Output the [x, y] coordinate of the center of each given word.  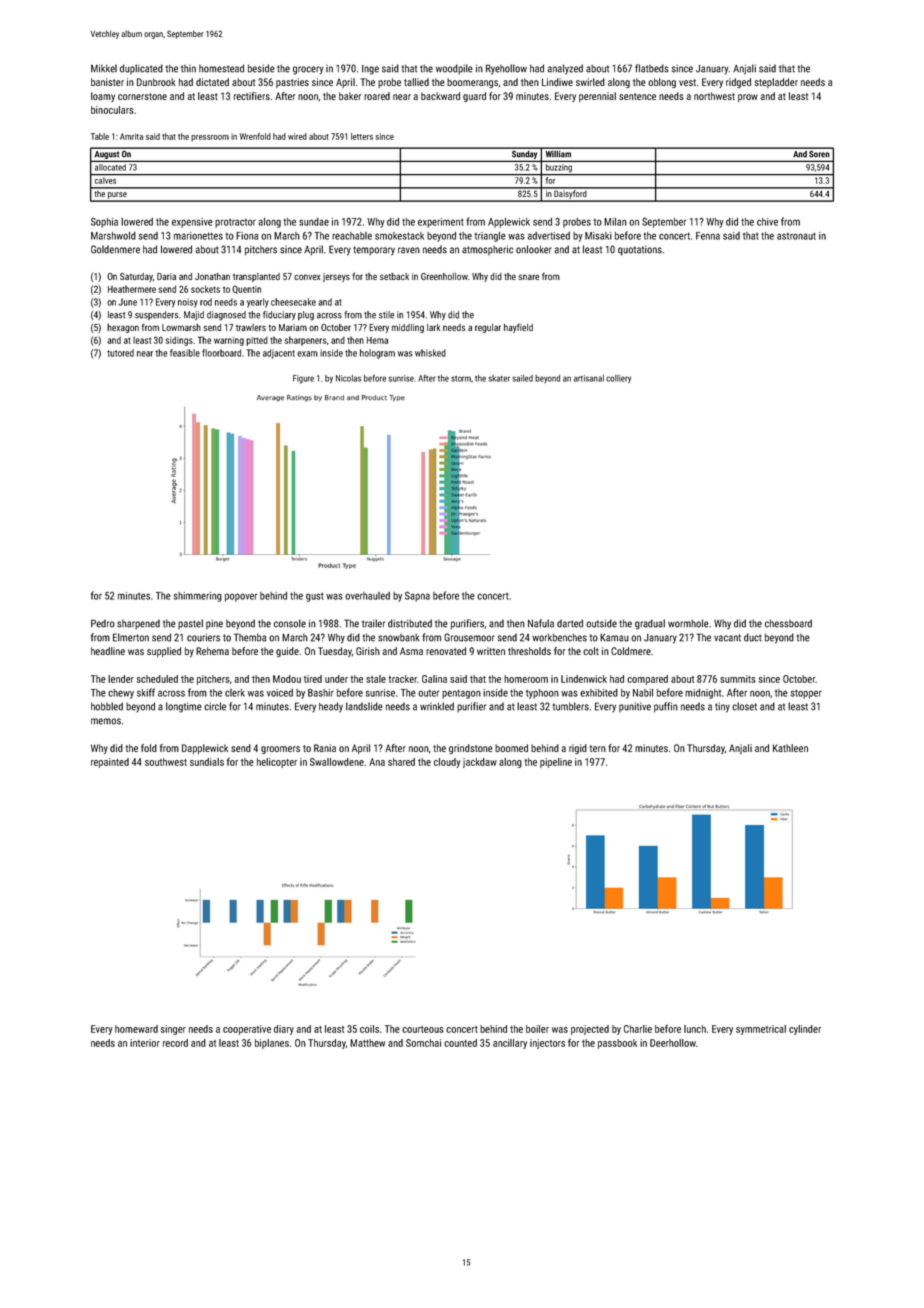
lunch [695, 1029]
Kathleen [790, 748]
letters [362, 136]
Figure [303, 379]
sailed [522, 378]
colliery [618, 379]
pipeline [556, 763]
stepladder [776, 83]
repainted [110, 763]
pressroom [210, 138]
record [175, 1043]
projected [590, 1030]
